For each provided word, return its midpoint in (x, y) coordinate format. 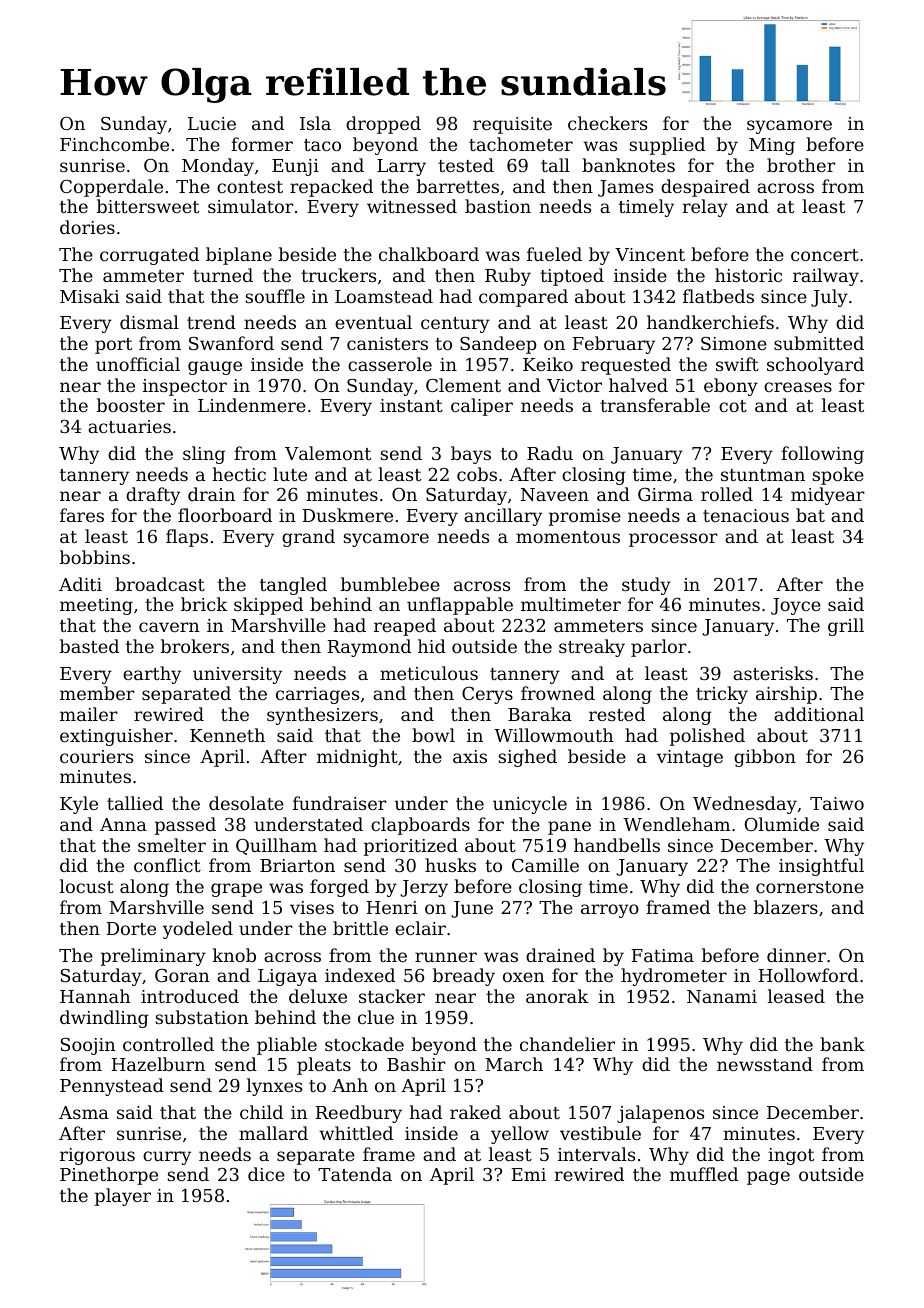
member (97, 693)
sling (204, 455)
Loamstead (384, 296)
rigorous (97, 1156)
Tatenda (355, 1174)
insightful (821, 867)
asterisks (773, 673)
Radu (550, 453)
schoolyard (815, 366)
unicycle (530, 805)
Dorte (131, 928)
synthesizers (322, 716)
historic (748, 275)
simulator (251, 206)
